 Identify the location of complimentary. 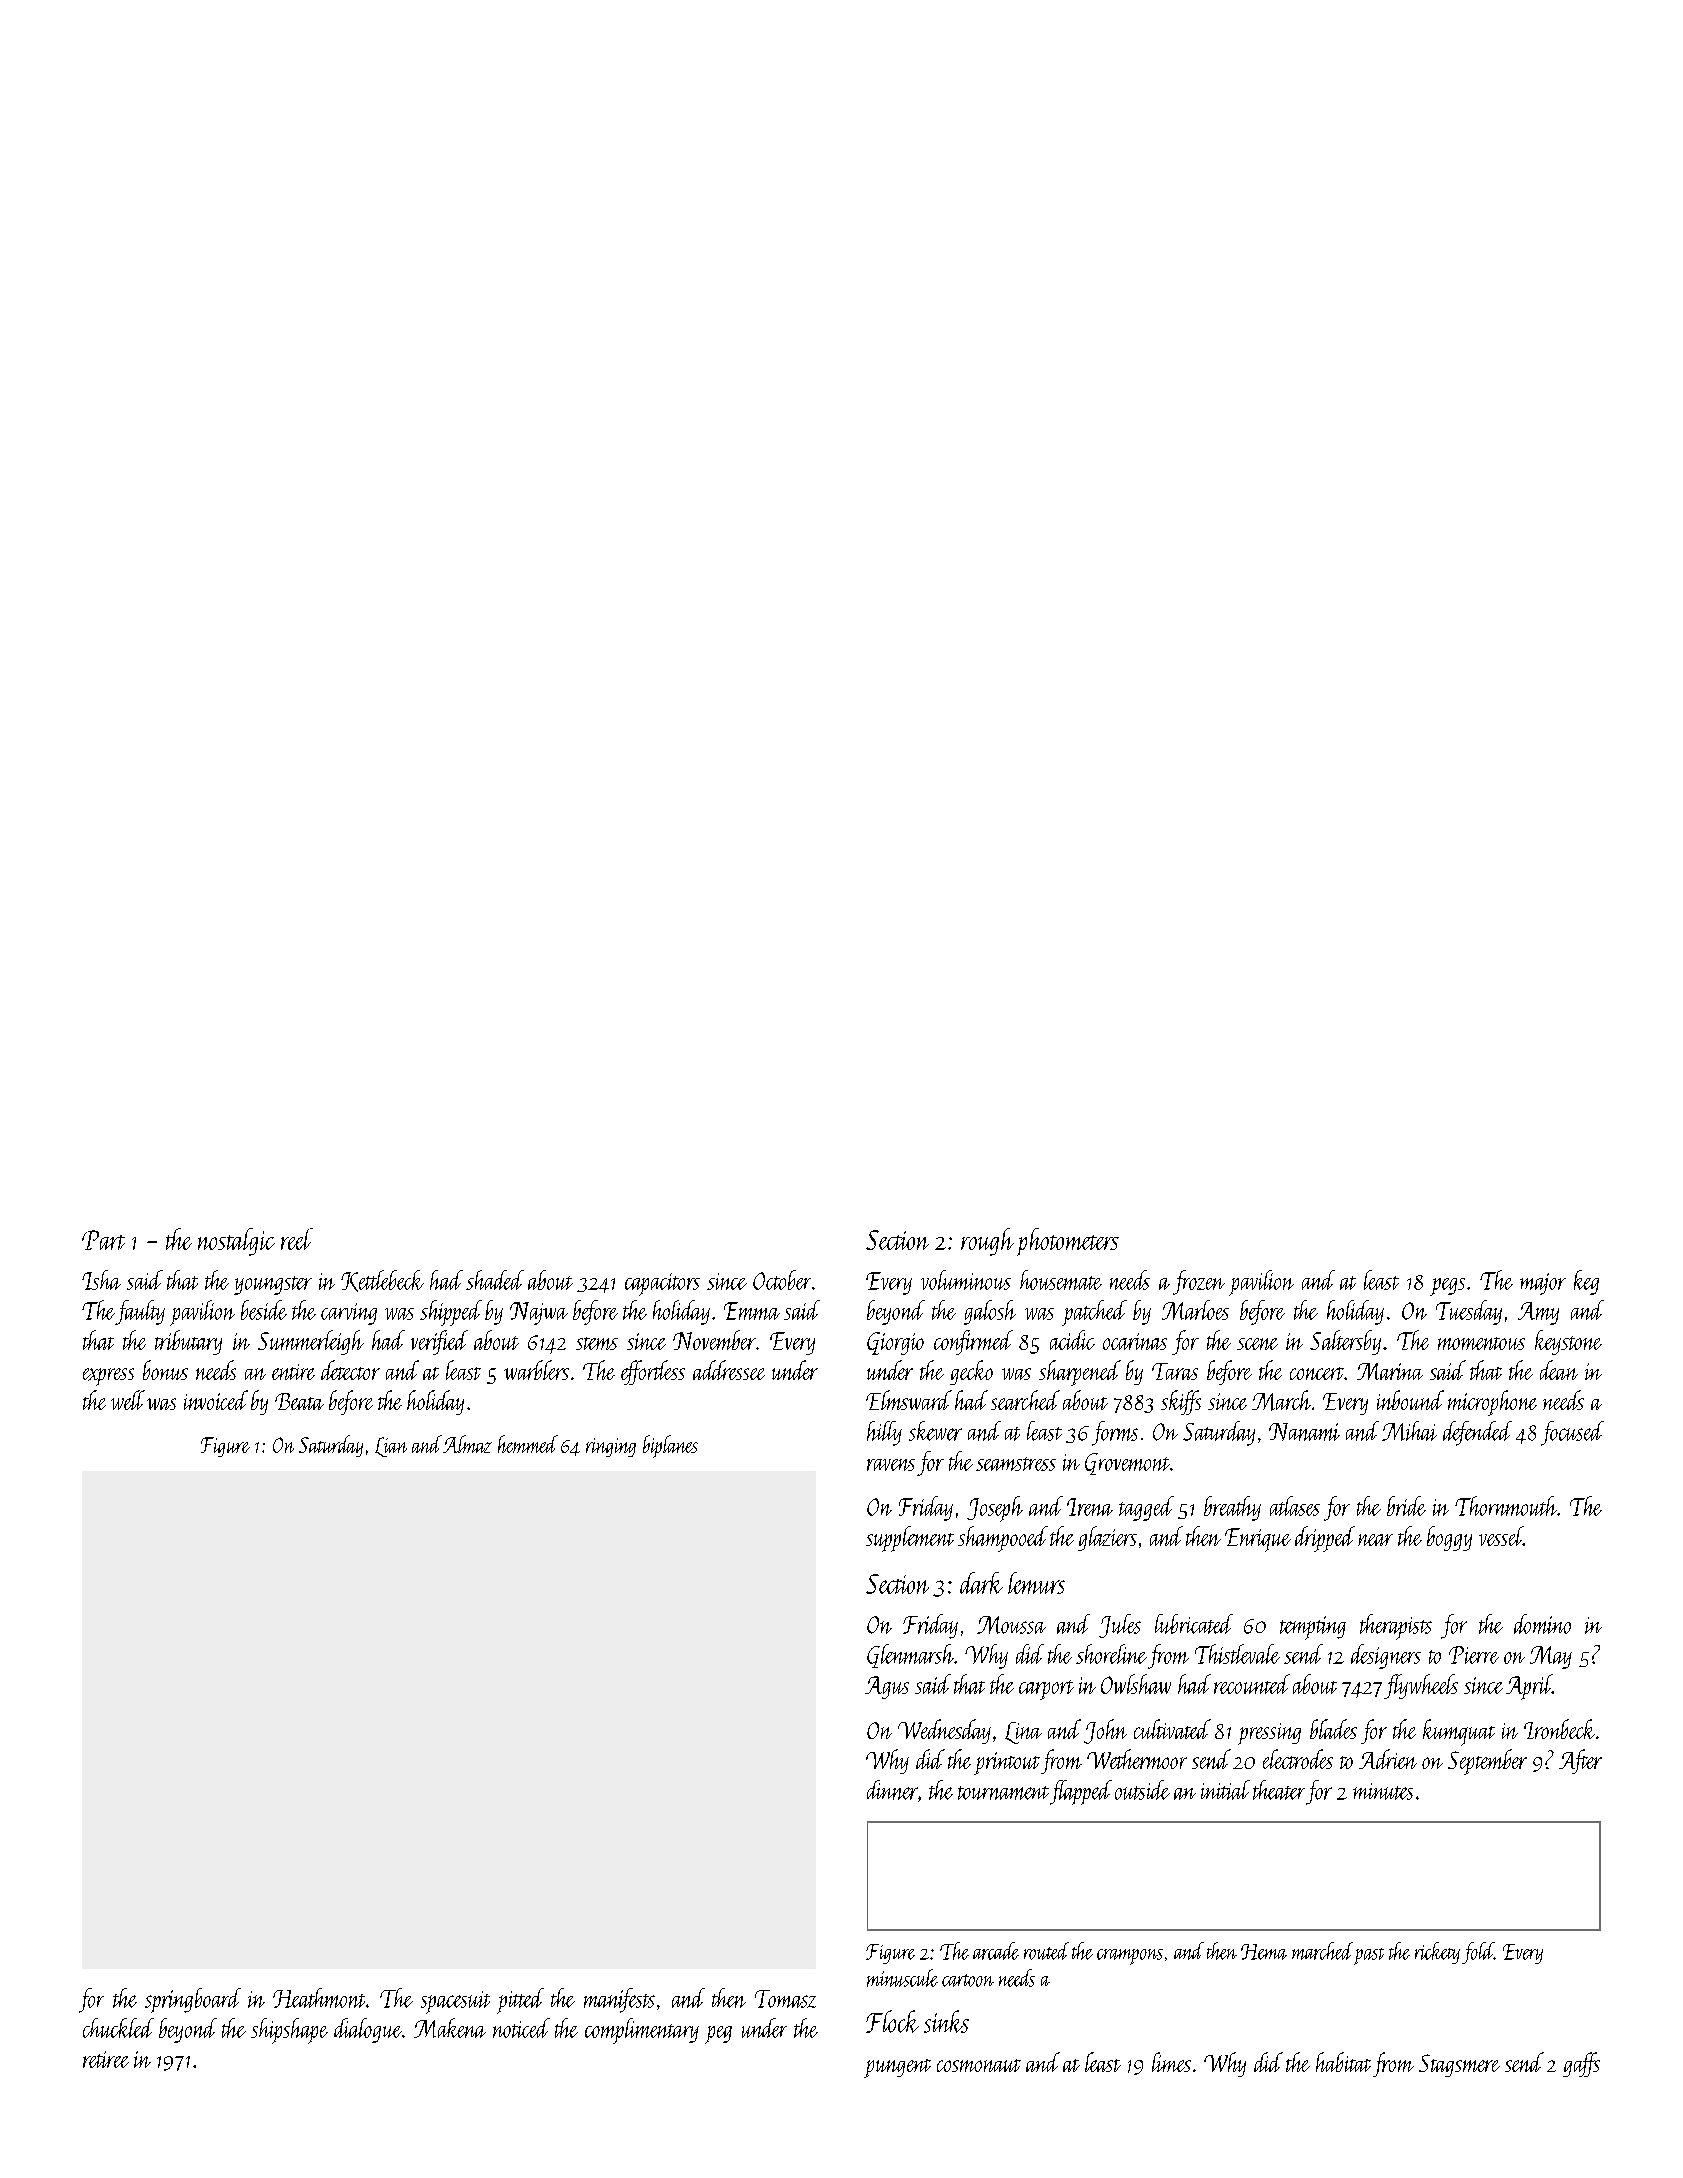
(642, 2031).
